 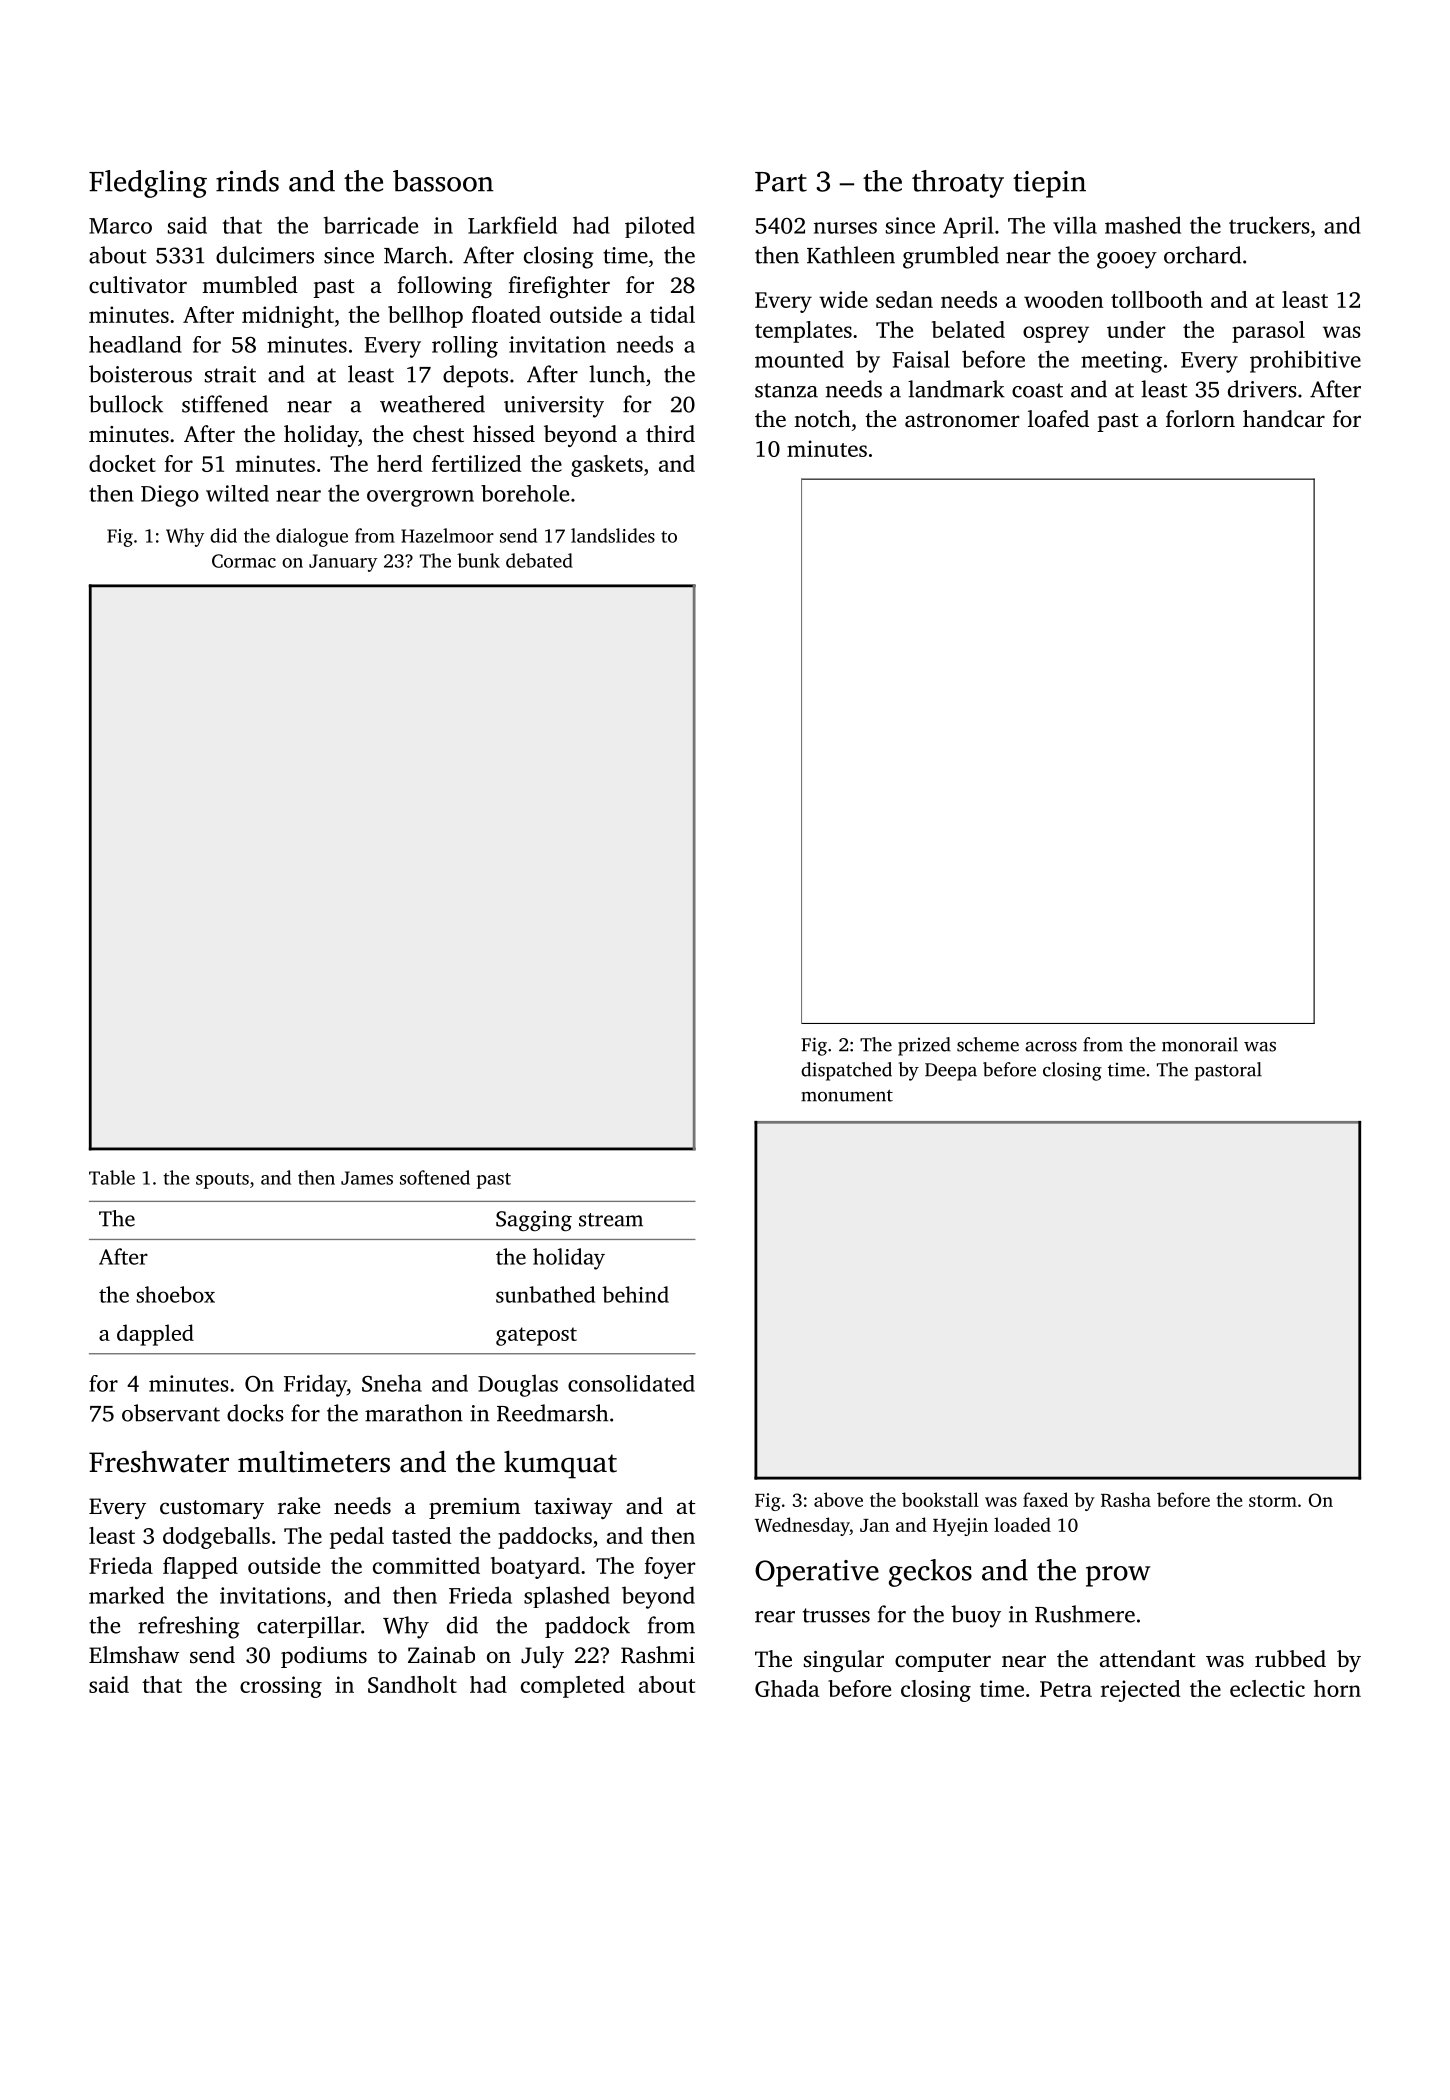 What do you see at coordinates (539, 560) in the page?
I see `debated` at bounding box center [539, 560].
